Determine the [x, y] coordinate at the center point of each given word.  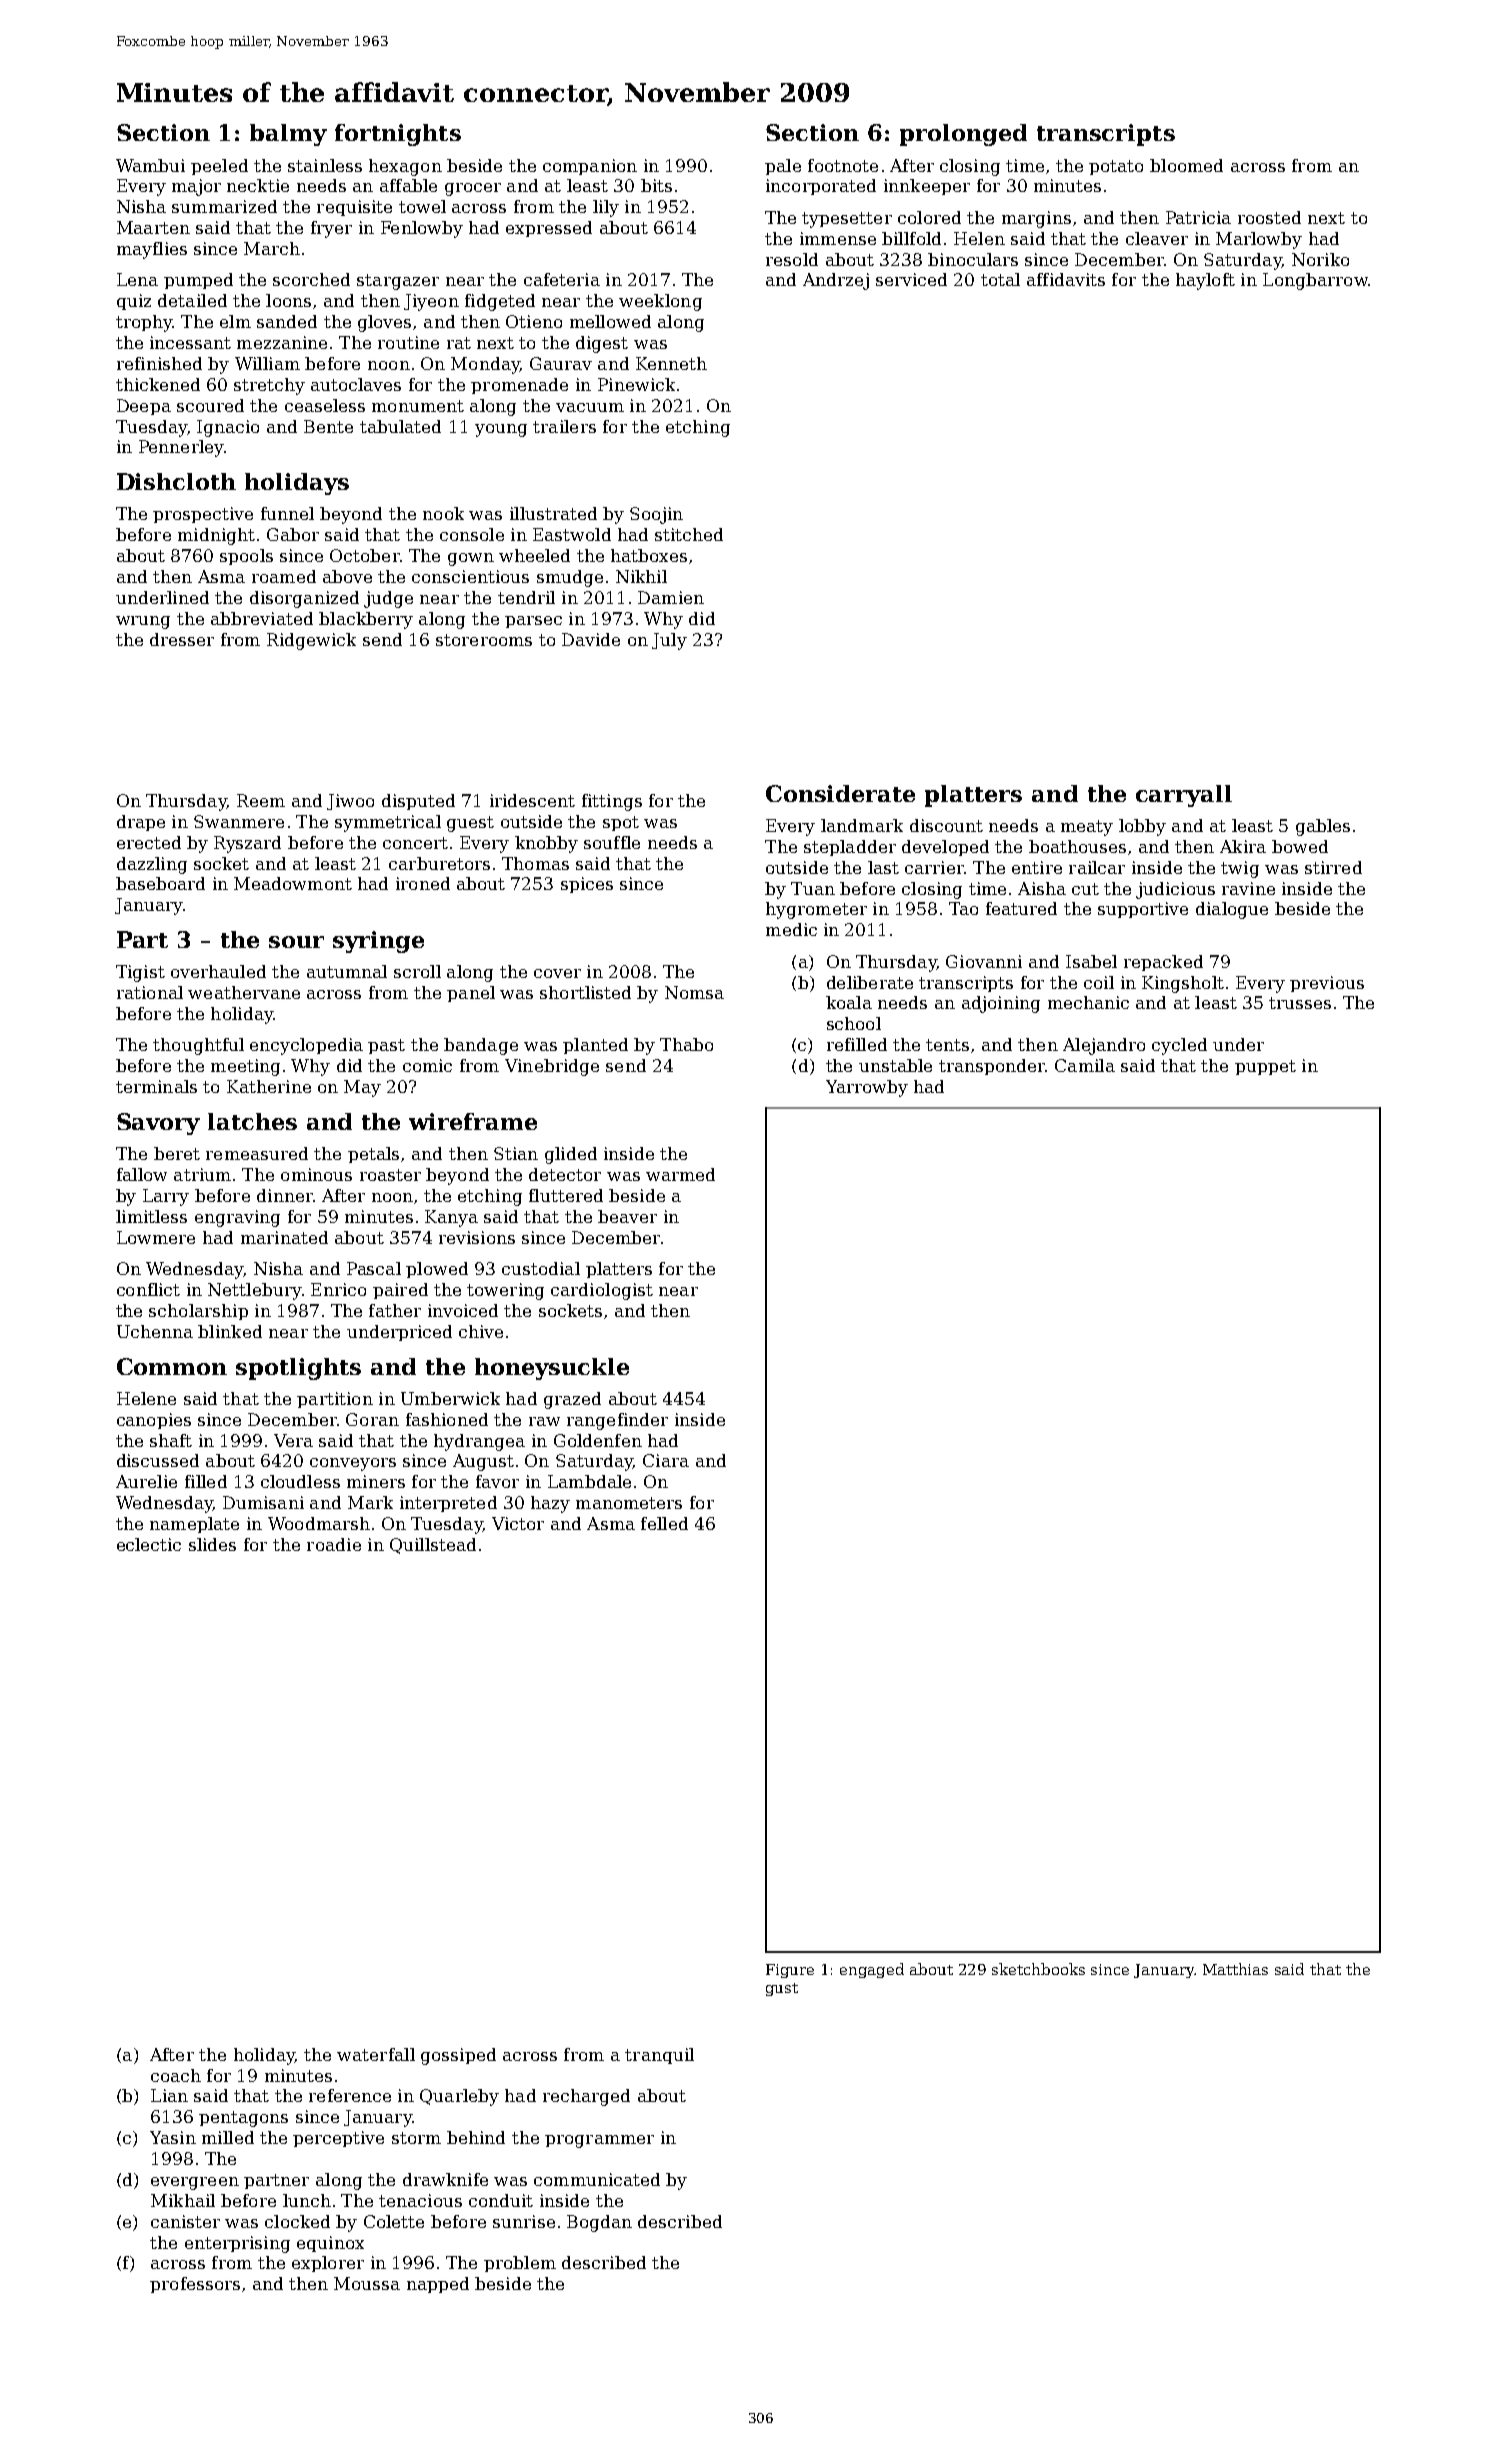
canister [185, 2221]
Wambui [150, 165]
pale [783, 167]
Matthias [1235, 1969]
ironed [423, 883]
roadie [334, 1544]
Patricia [1198, 217]
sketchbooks [1038, 1969]
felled [664, 1523]
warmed [680, 1174]
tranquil [659, 2056]
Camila [1085, 1065]
